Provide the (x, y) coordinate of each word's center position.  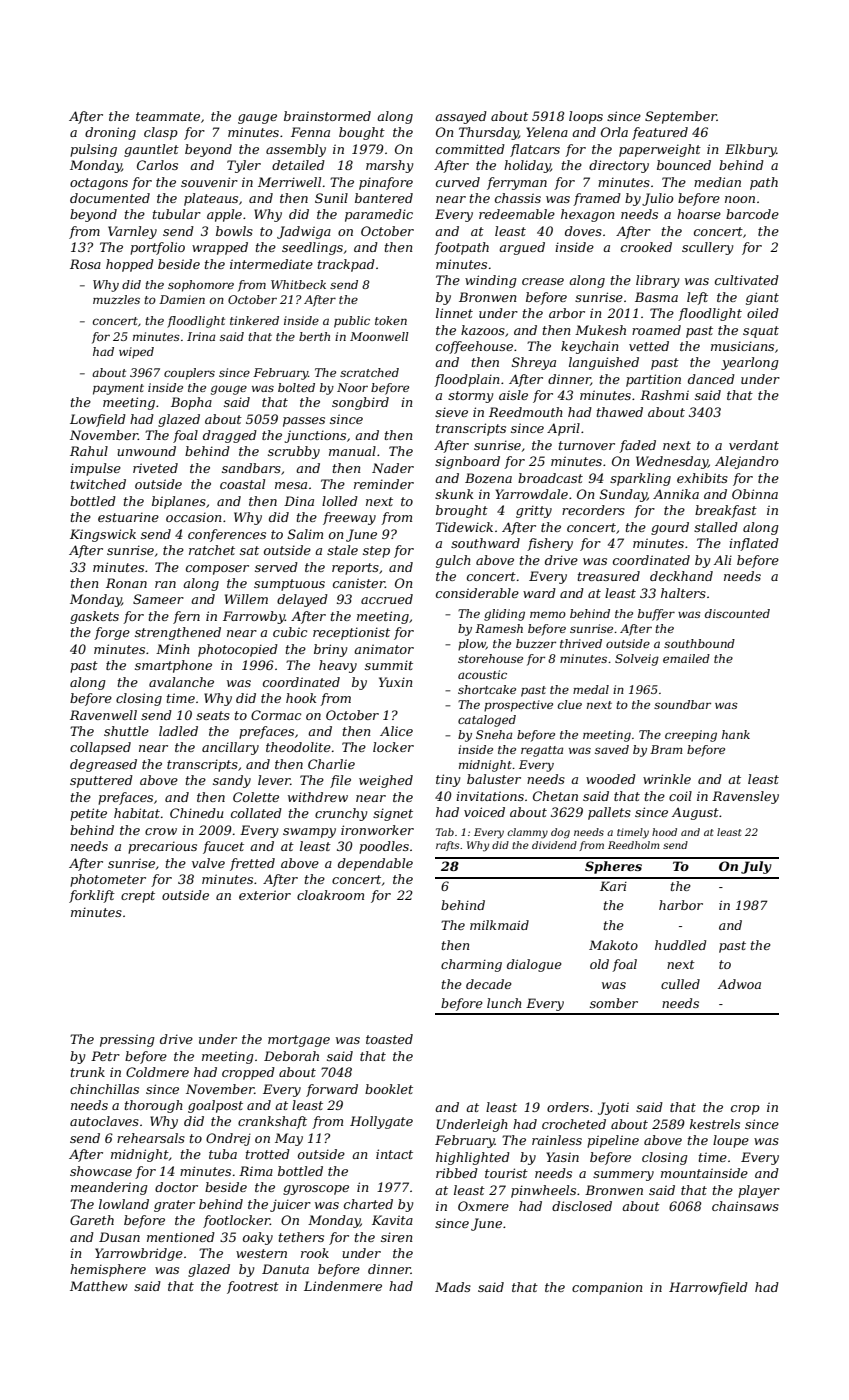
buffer (656, 615)
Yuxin (396, 682)
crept (138, 897)
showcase (101, 1171)
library (658, 281)
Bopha (191, 403)
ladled (178, 731)
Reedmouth (526, 412)
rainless (557, 1140)
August (695, 813)
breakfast (726, 511)
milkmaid (499, 925)
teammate (168, 116)
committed (470, 149)
